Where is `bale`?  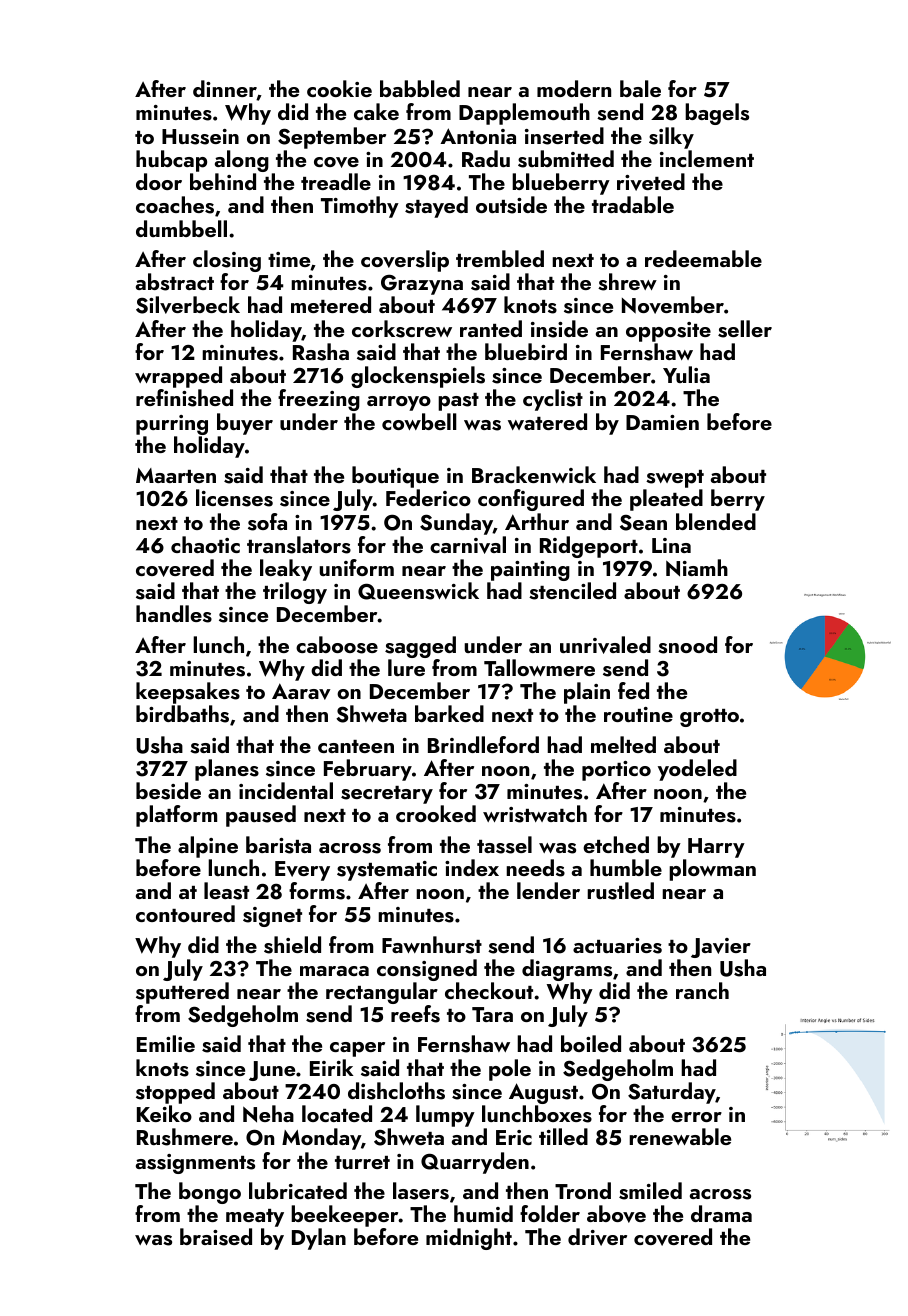 bale is located at coordinates (640, 88).
